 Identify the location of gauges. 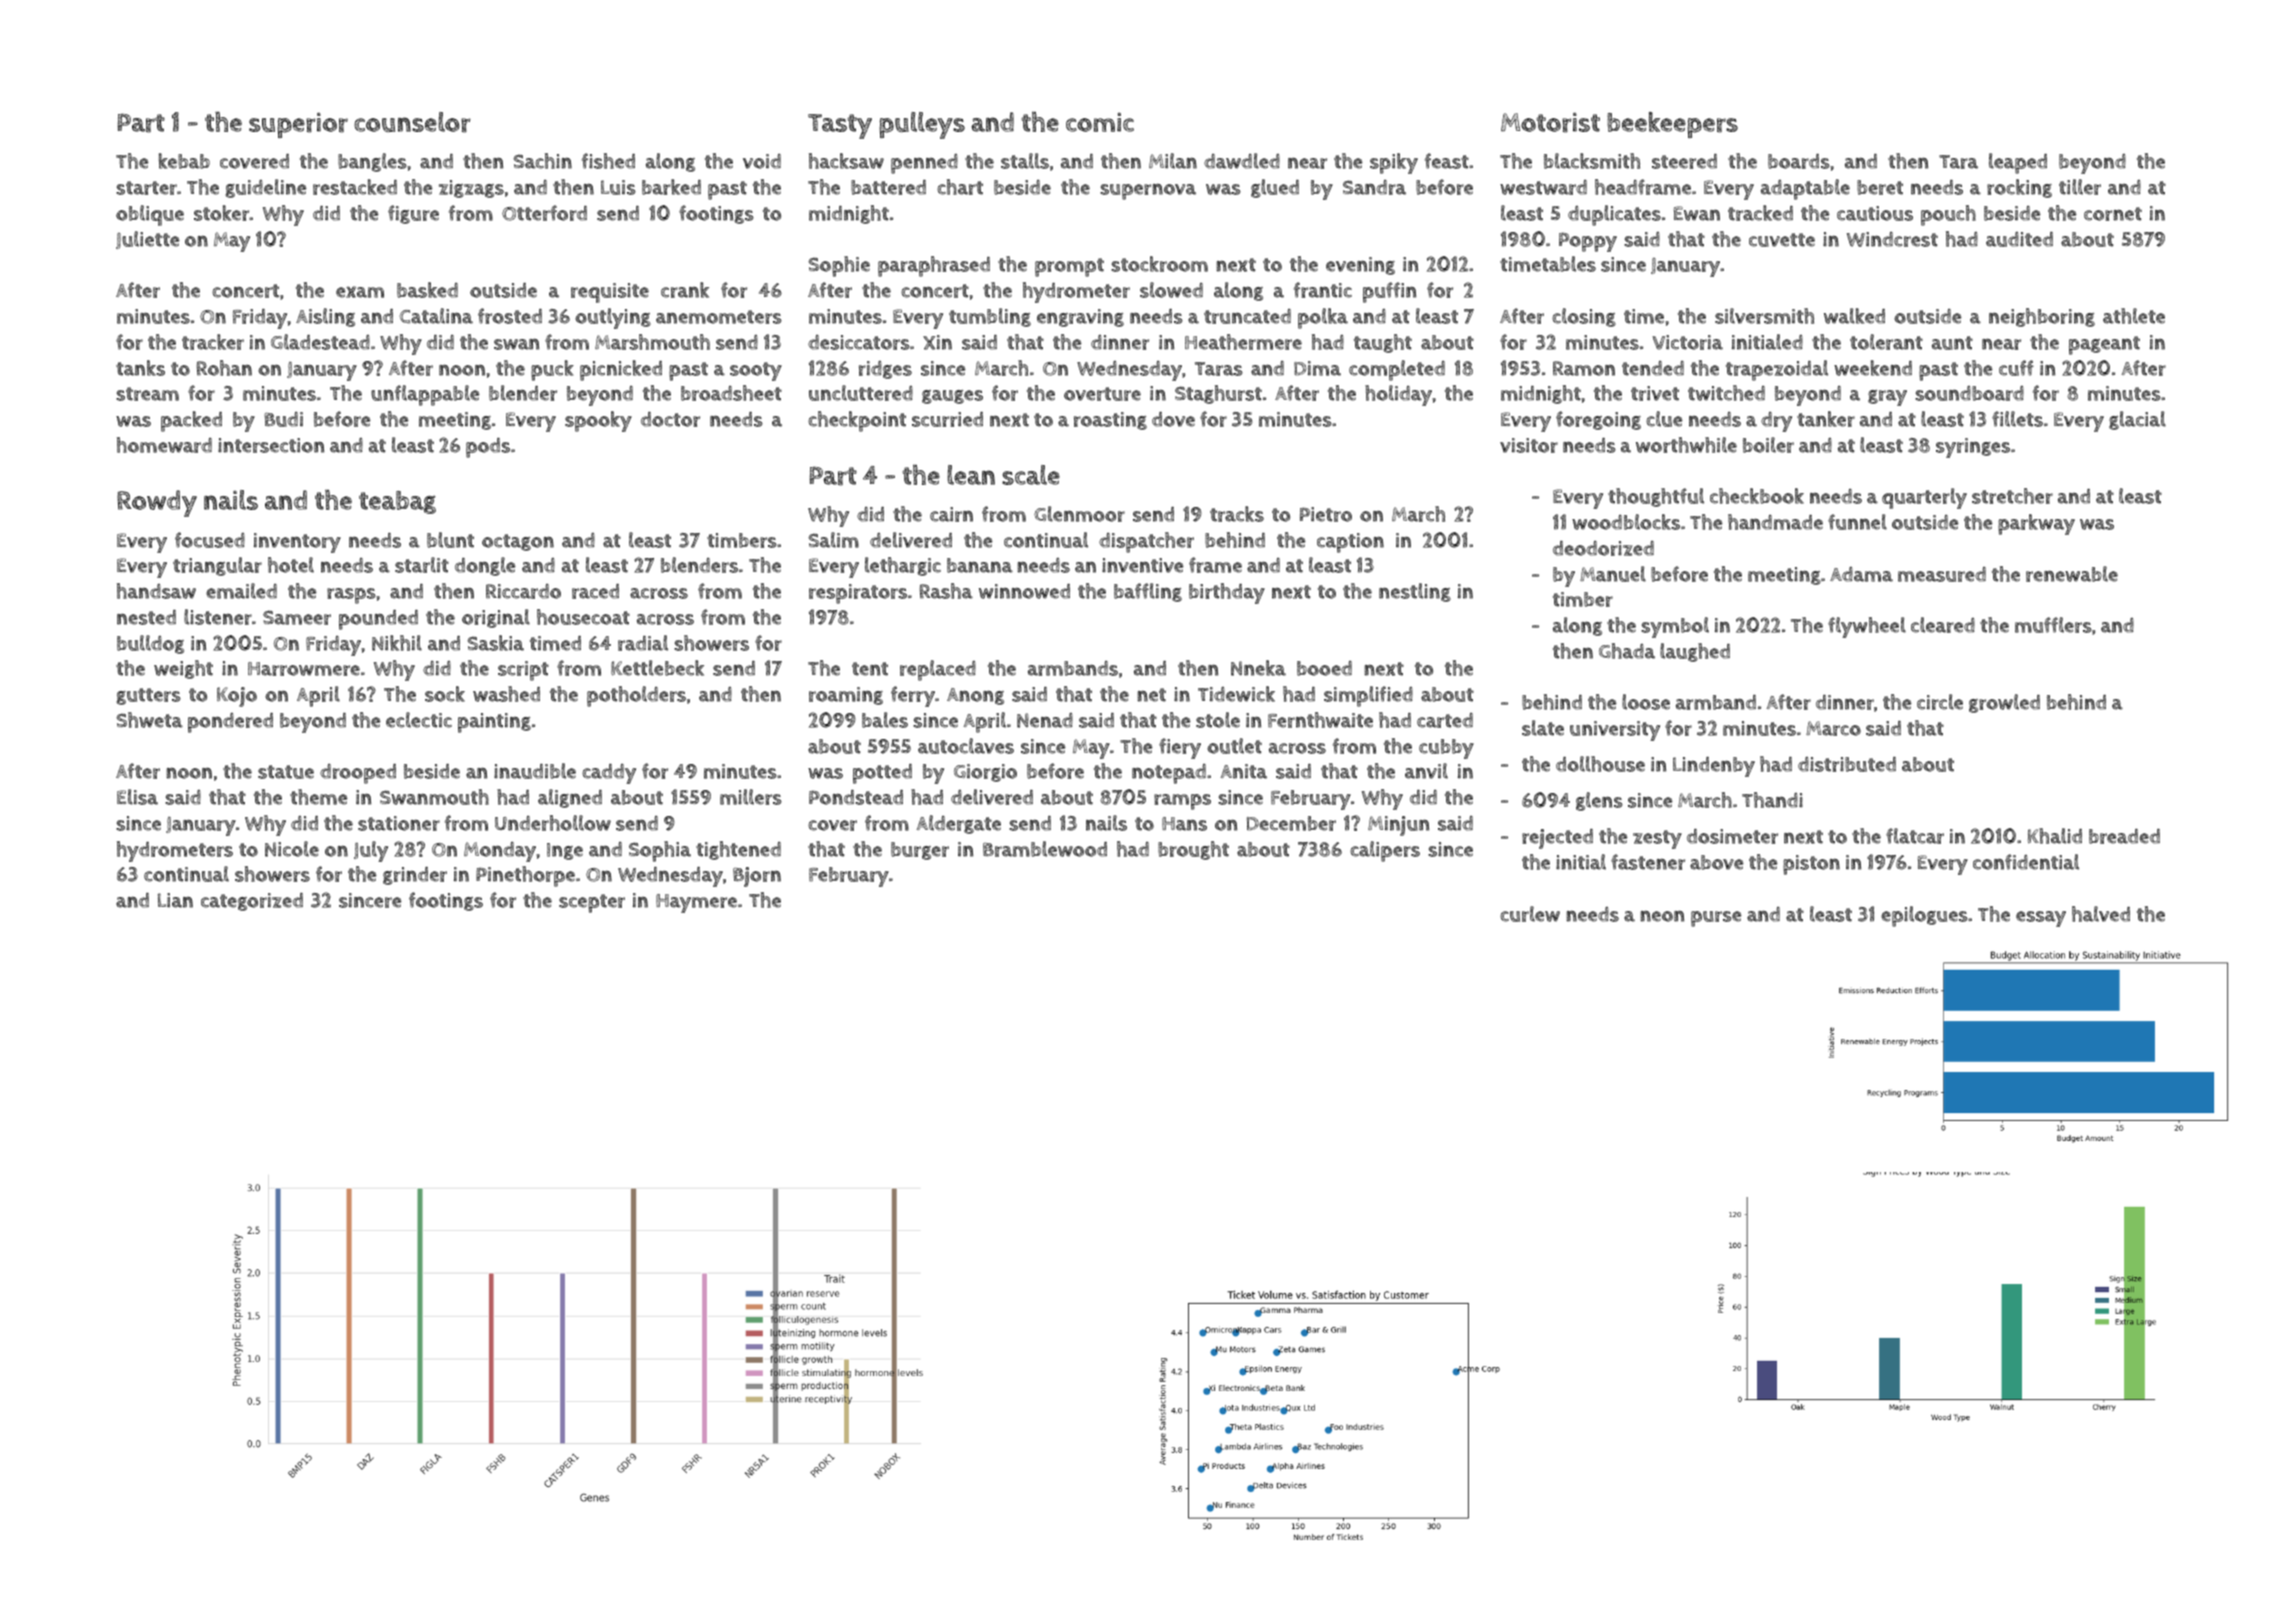
(952, 397).
